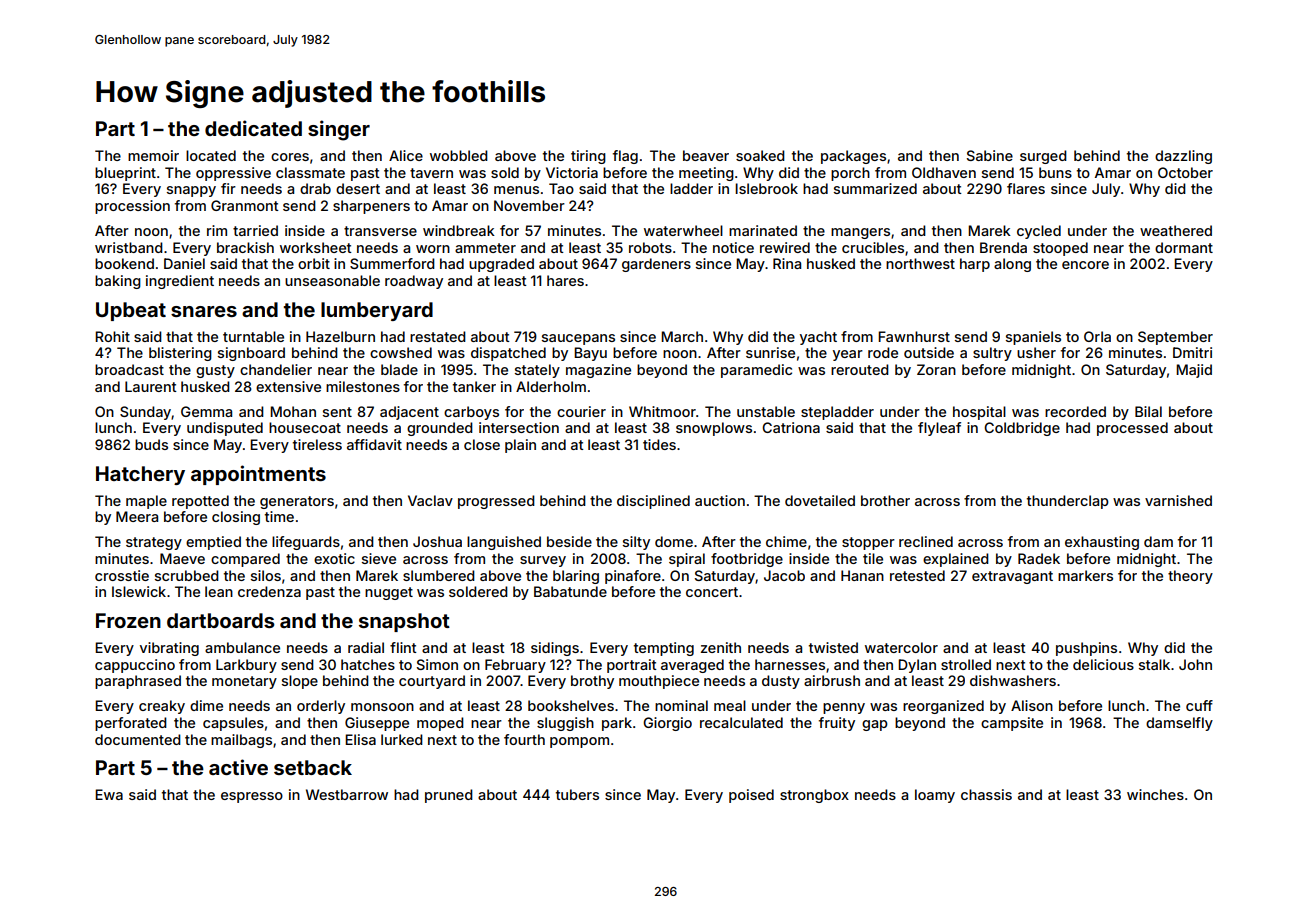  What do you see at coordinates (814, 796) in the document?
I see `strongbox` at bounding box center [814, 796].
